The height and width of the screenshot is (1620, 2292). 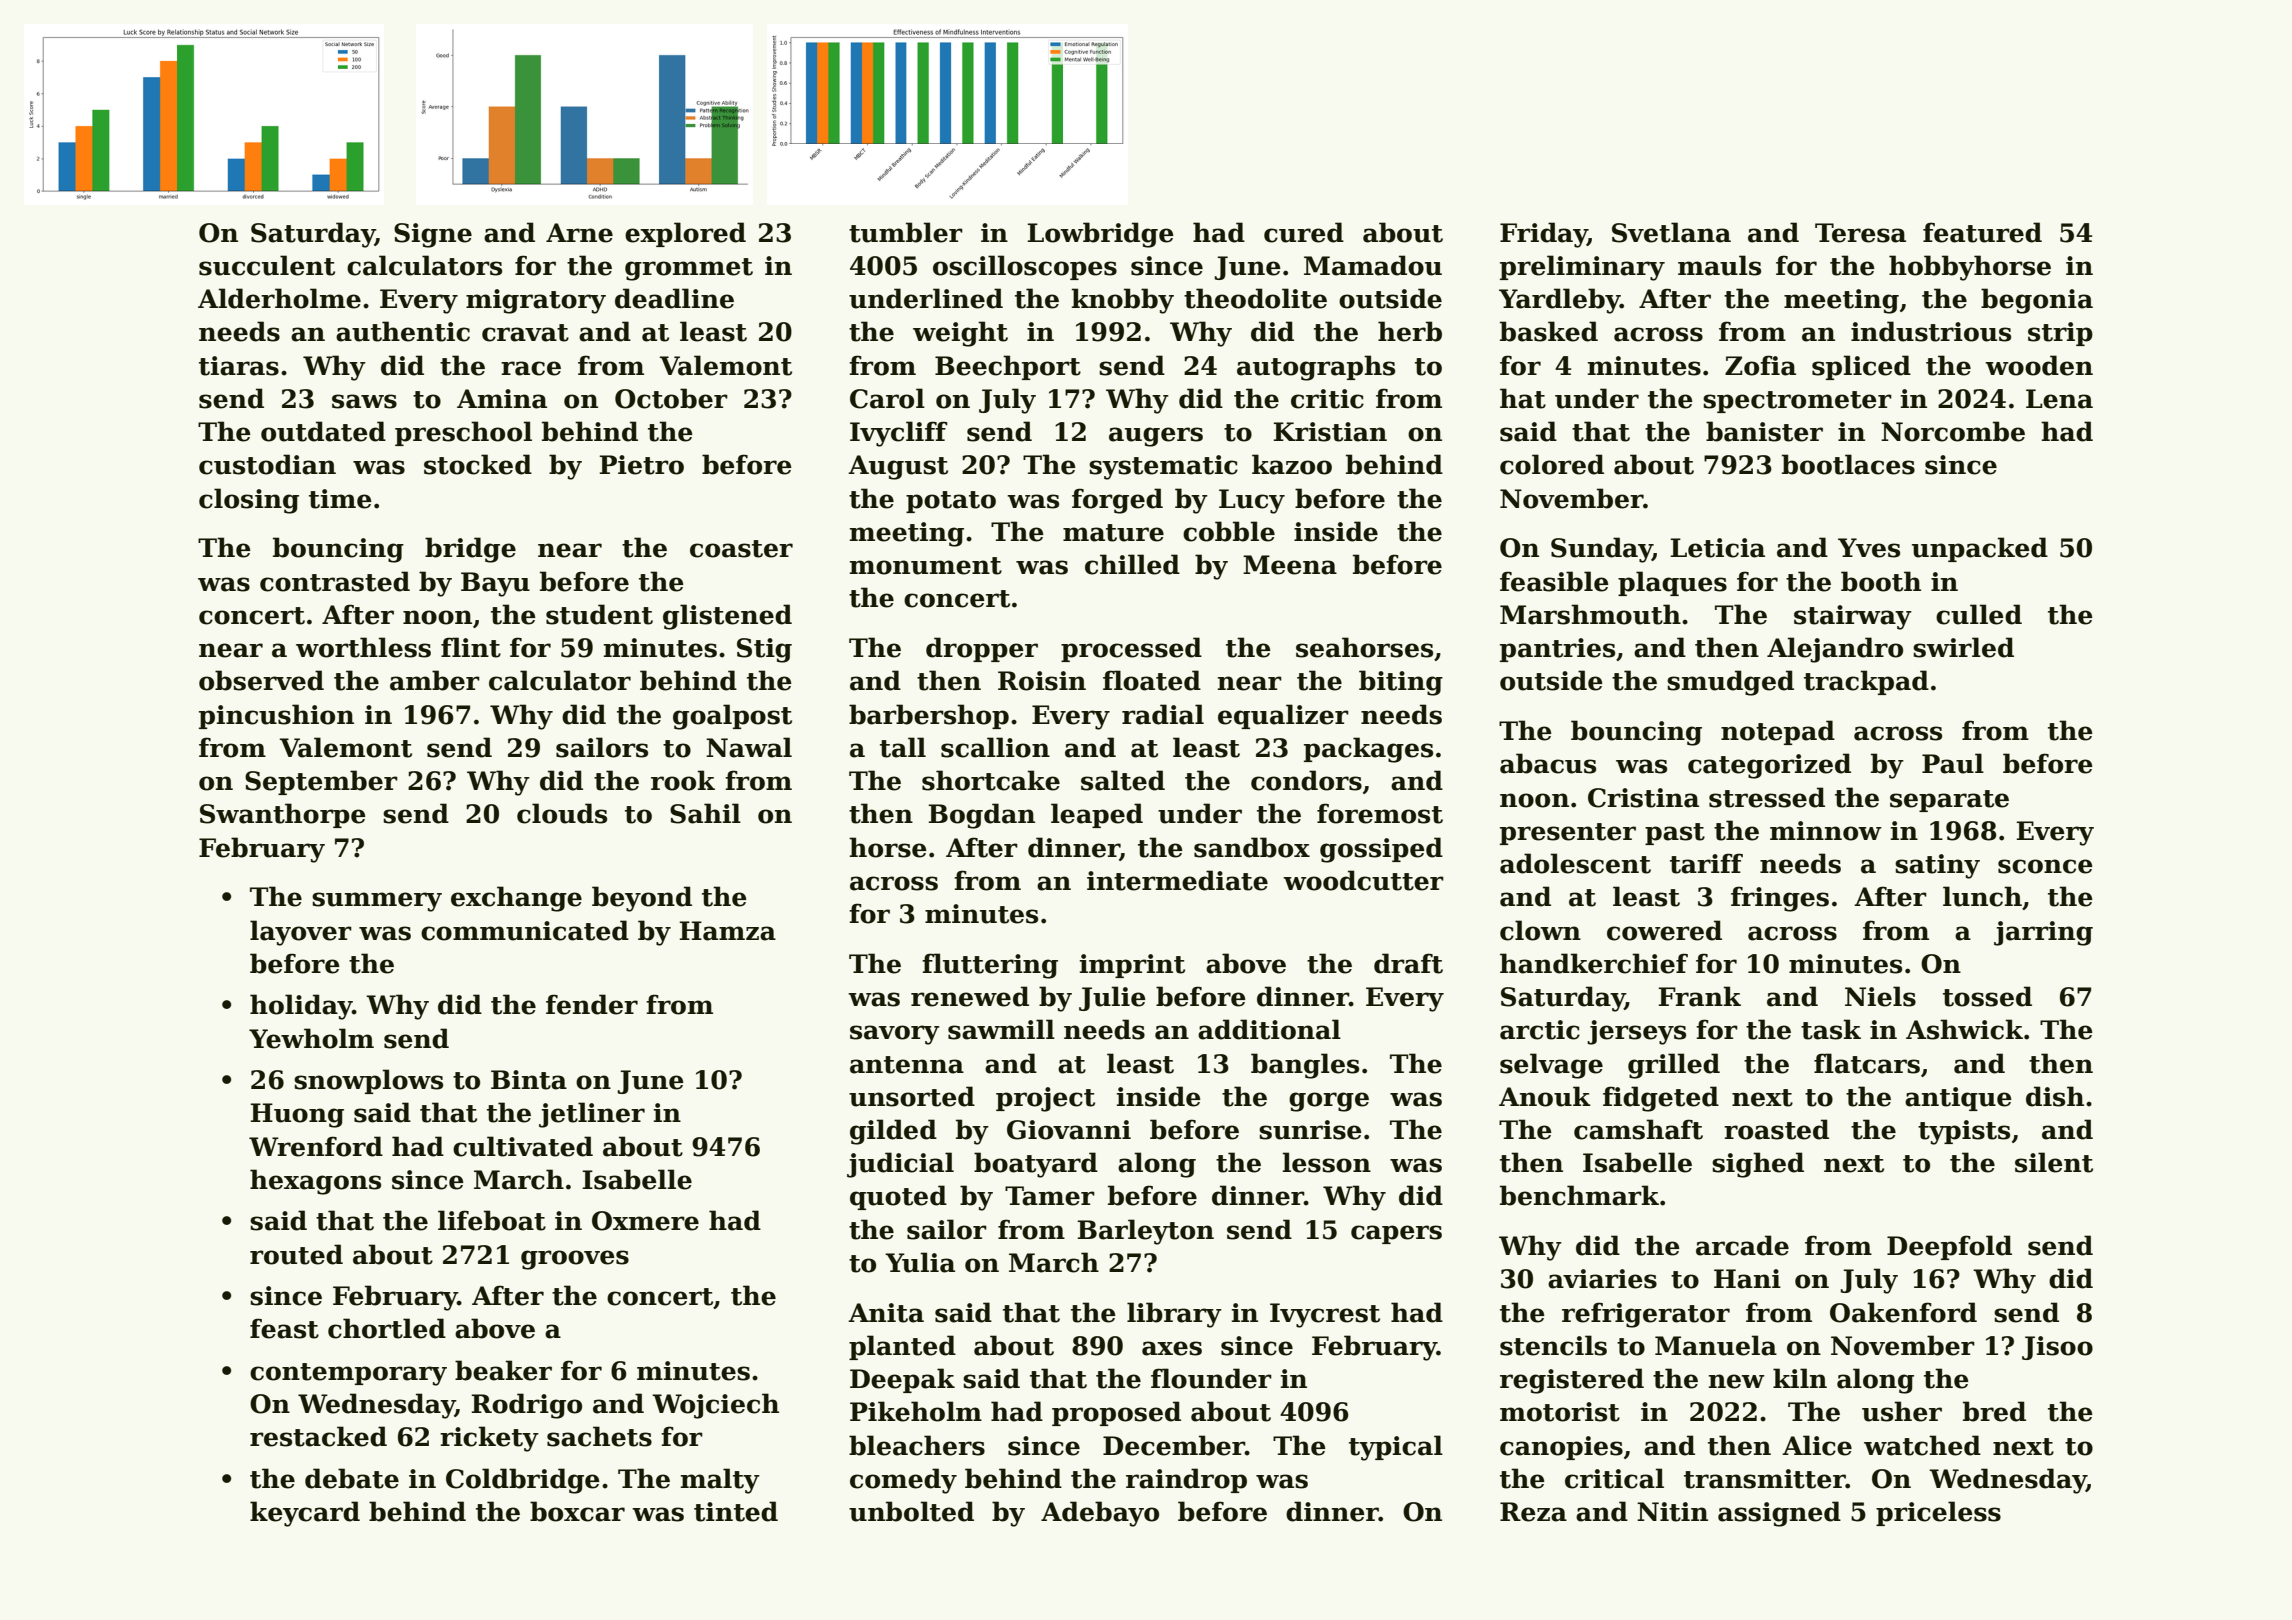 What do you see at coordinates (478, 464) in the screenshot?
I see `stocked` at bounding box center [478, 464].
